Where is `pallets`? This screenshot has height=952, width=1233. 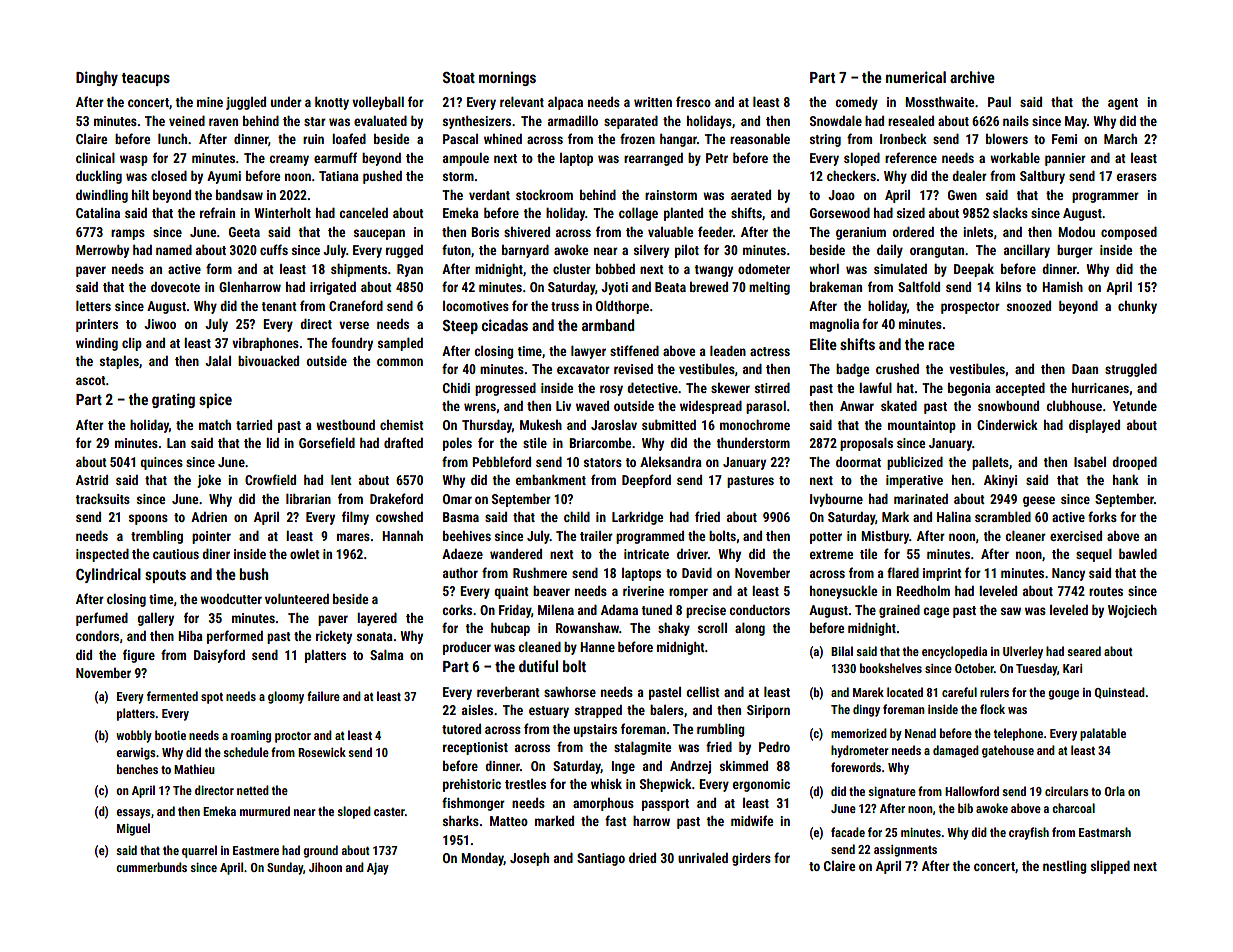
pallets is located at coordinates (990, 463).
